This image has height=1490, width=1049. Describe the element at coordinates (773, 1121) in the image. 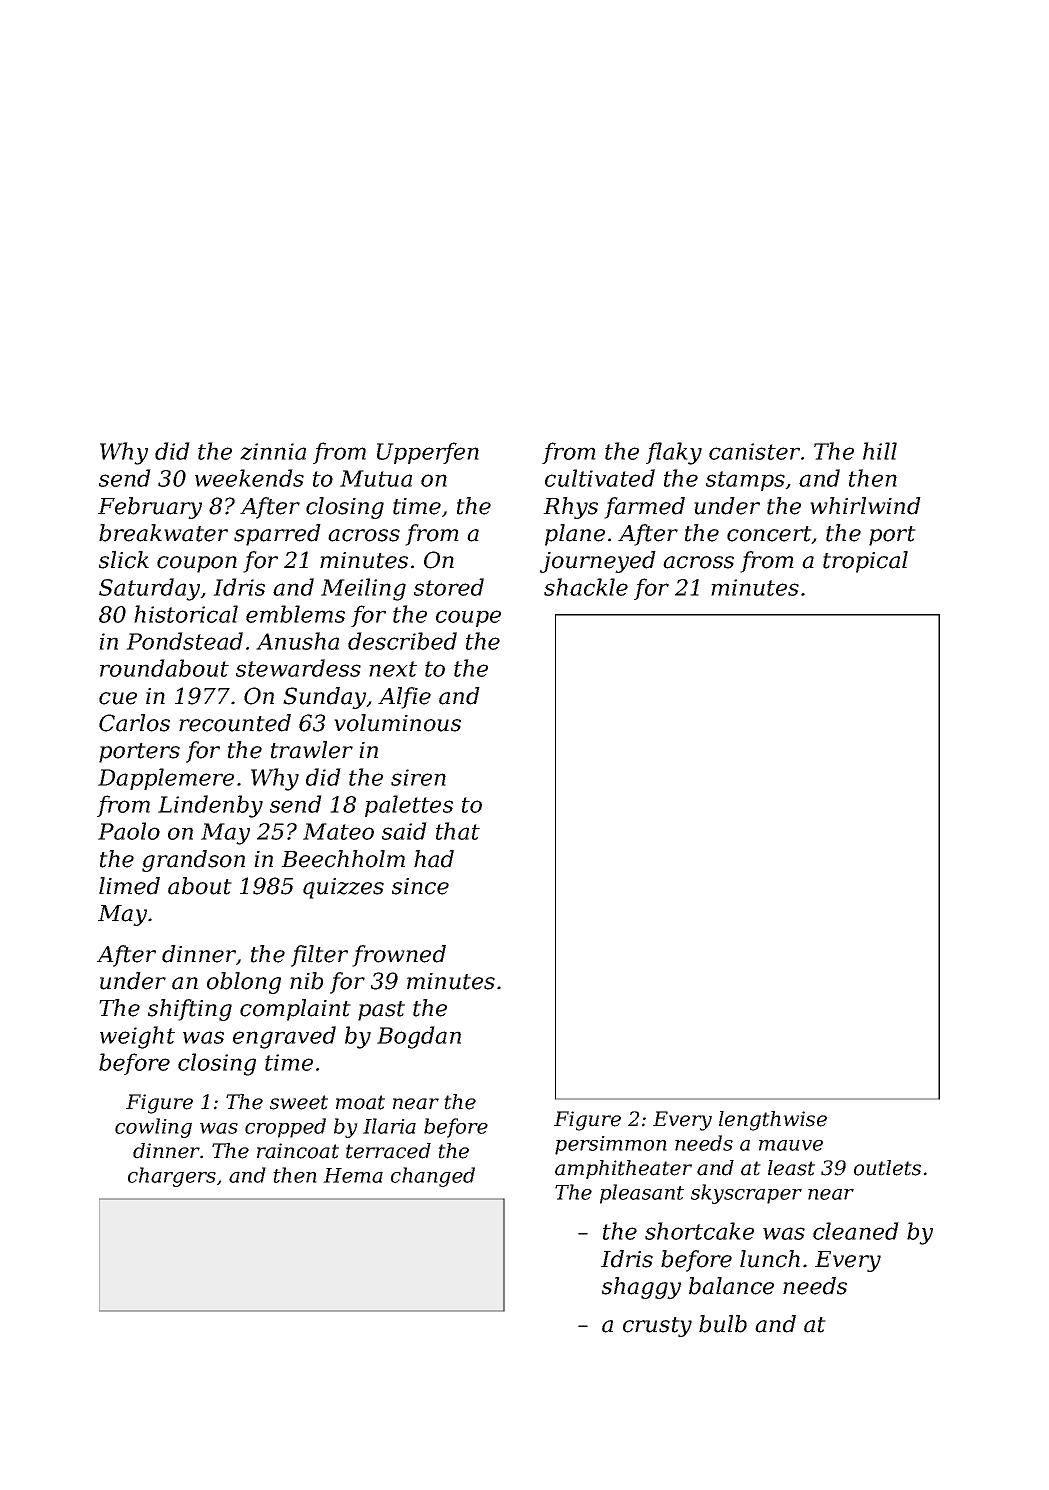

I see `lengthwise` at that location.
